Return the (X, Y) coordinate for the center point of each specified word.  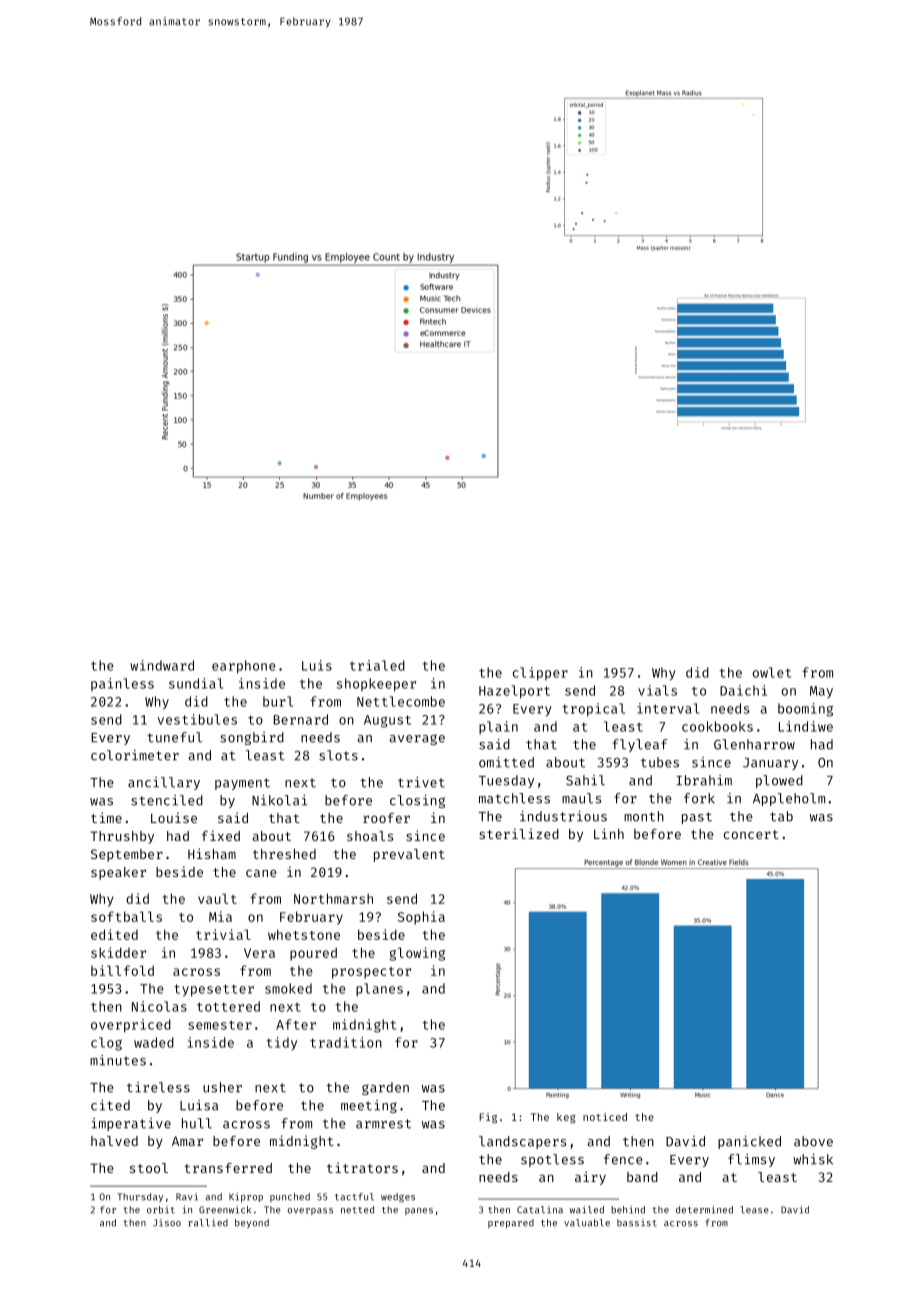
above (813, 1141)
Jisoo (167, 1223)
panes (419, 1211)
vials (657, 690)
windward (162, 665)
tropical (593, 710)
